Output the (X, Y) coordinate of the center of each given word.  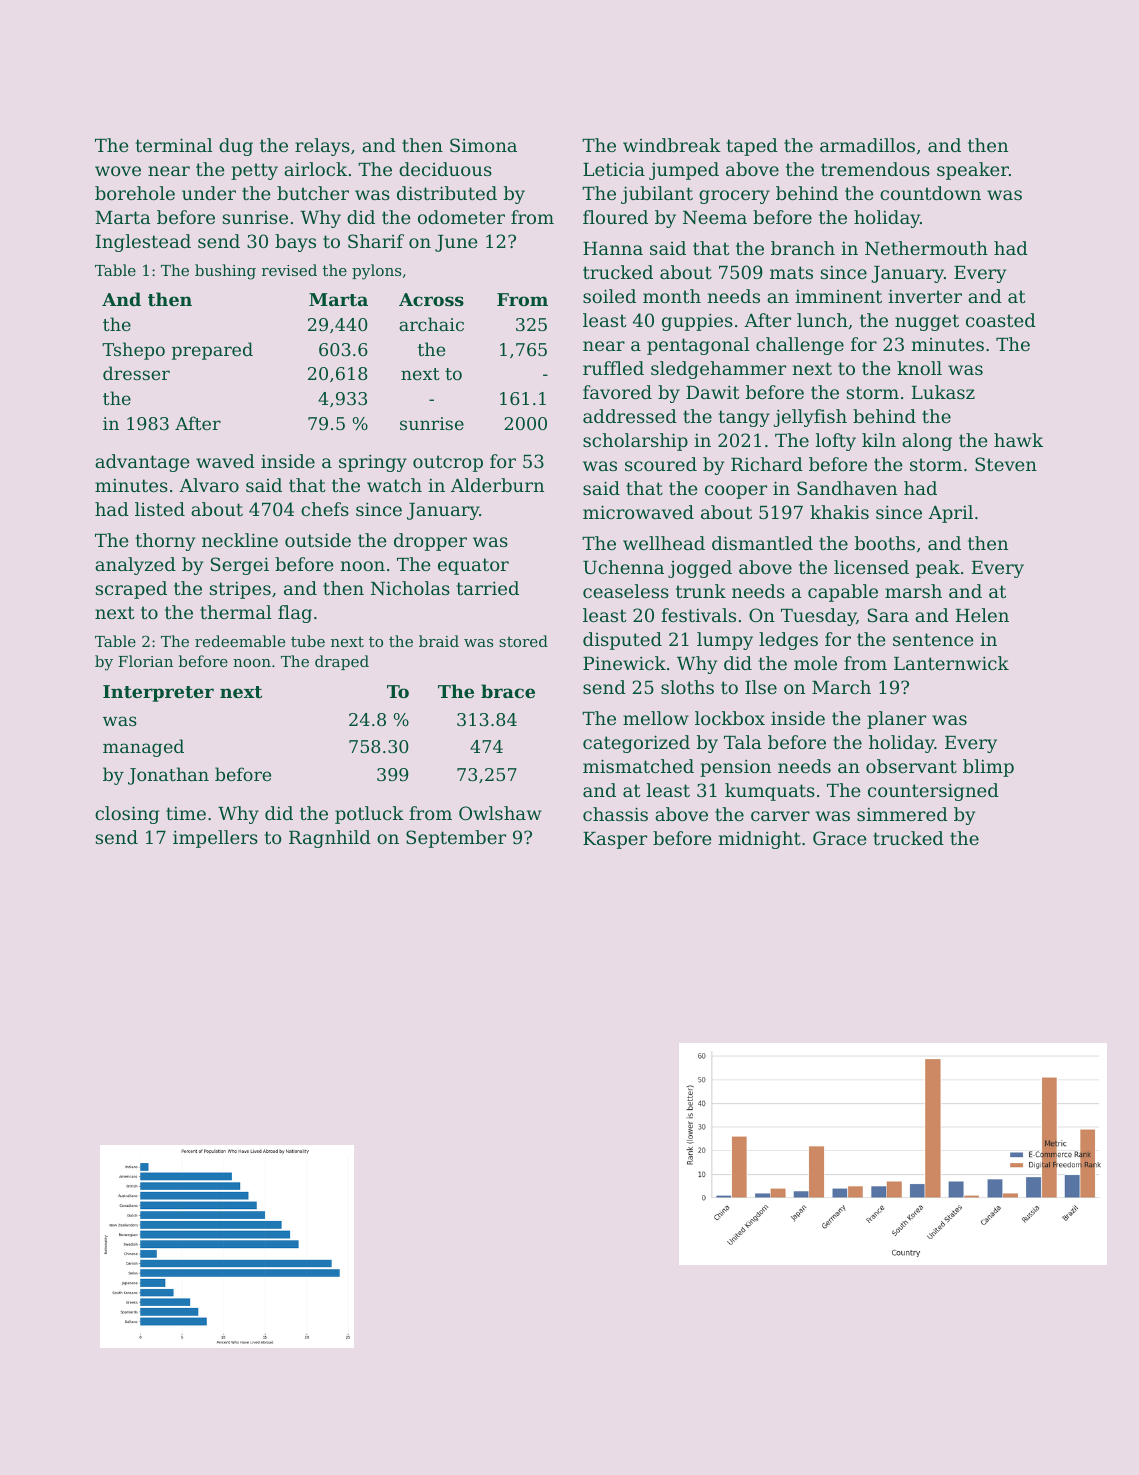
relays (322, 147)
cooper (736, 492)
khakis (839, 512)
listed (160, 509)
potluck (369, 815)
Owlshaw (500, 813)
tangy (744, 418)
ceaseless (626, 591)
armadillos (867, 145)
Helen (982, 615)
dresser (136, 373)
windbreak (672, 145)
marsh (913, 591)
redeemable (240, 641)
